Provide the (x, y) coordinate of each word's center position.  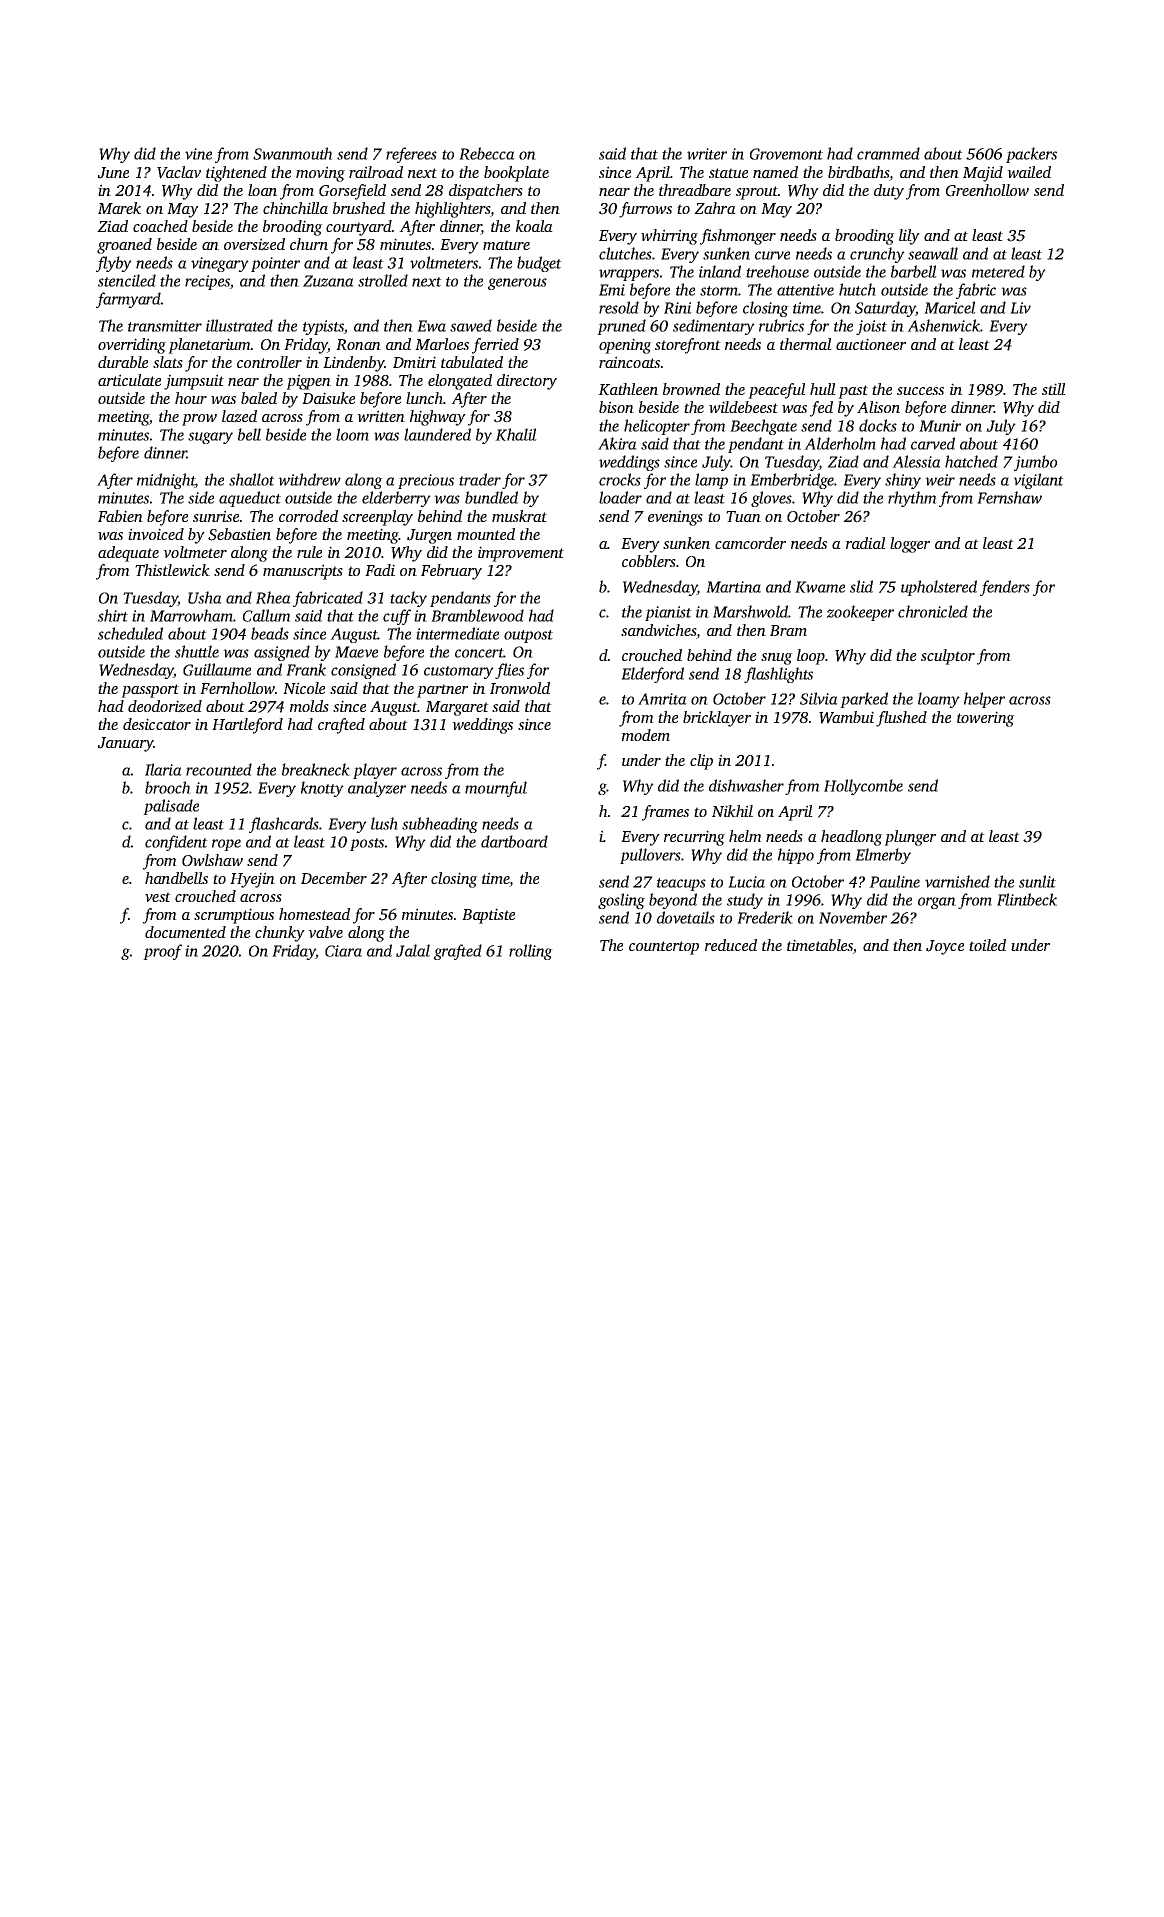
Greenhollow (987, 190)
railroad (376, 172)
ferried (495, 346)
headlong (852, 838)
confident (176, 843)
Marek (119, 208)
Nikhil (732, 811)
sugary (210, 438)
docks (878, 425)
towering (986, 719)
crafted (341, 726)
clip (701, 762)
